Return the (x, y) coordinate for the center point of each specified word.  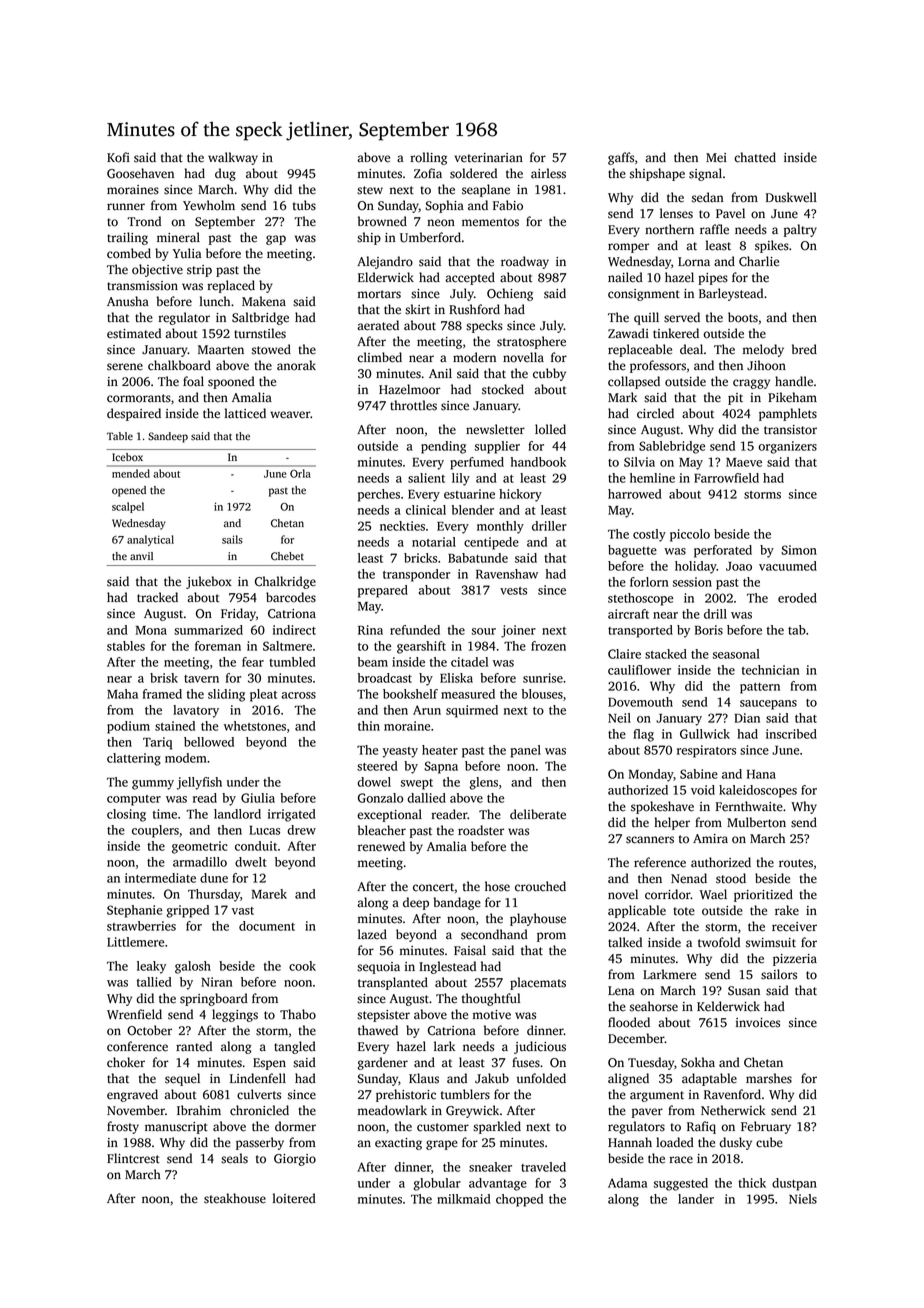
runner (126, 207)
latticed (245, 413)
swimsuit (771, 943)
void (703, 790)
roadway (525, 262)
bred (804, 349)
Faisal (470, 950)
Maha (122, 694)
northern (669, 229)
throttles (413, 405)
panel (526, 751)
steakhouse (235, 1198)
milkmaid (464, 1199)
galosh (193, 967)
